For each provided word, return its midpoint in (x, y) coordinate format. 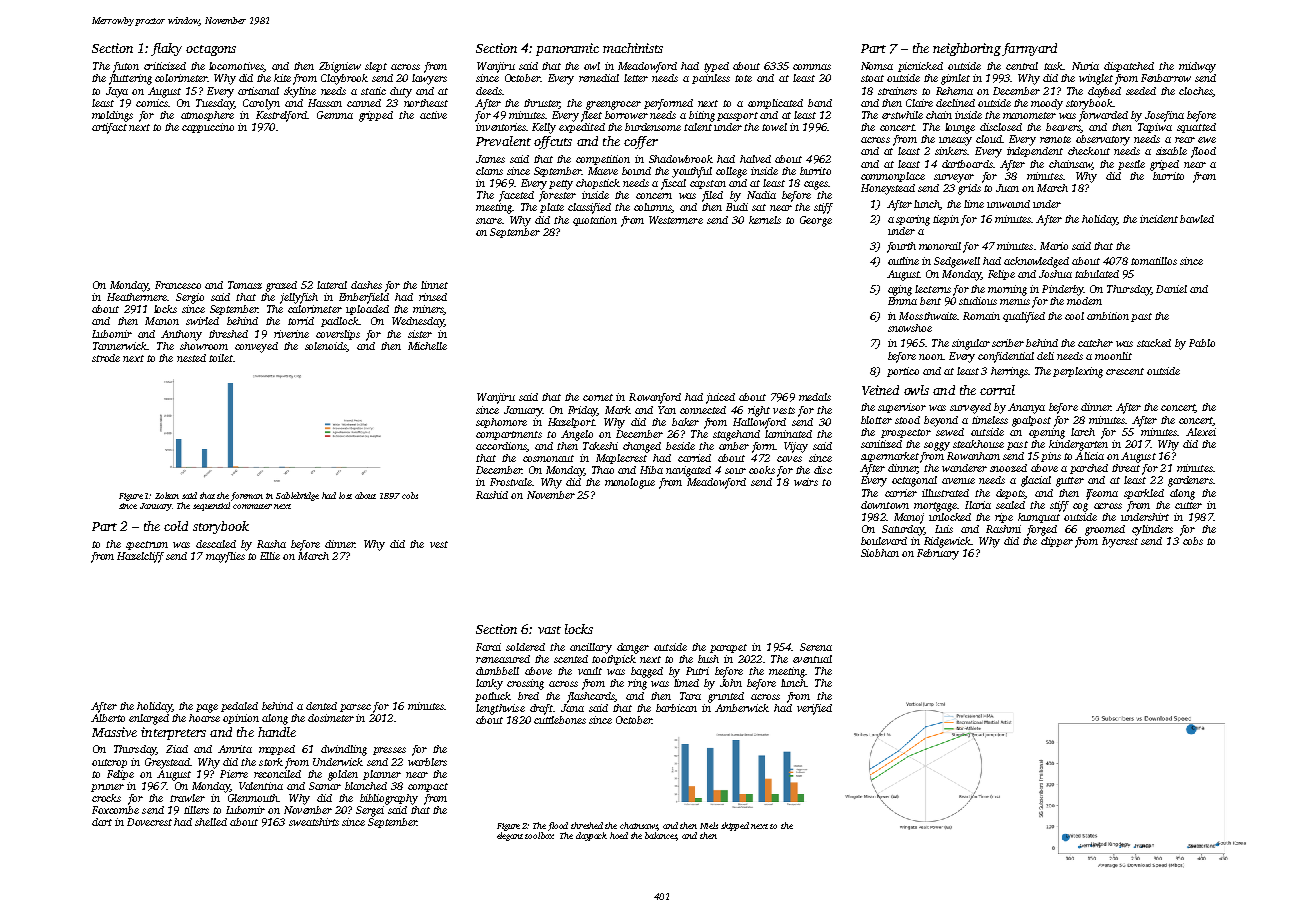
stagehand (736, 435)
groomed (1105, 530)
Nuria (1085, 66)
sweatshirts (314, 822)
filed (712, 196)
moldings (112, 116)
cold (176, 526)
